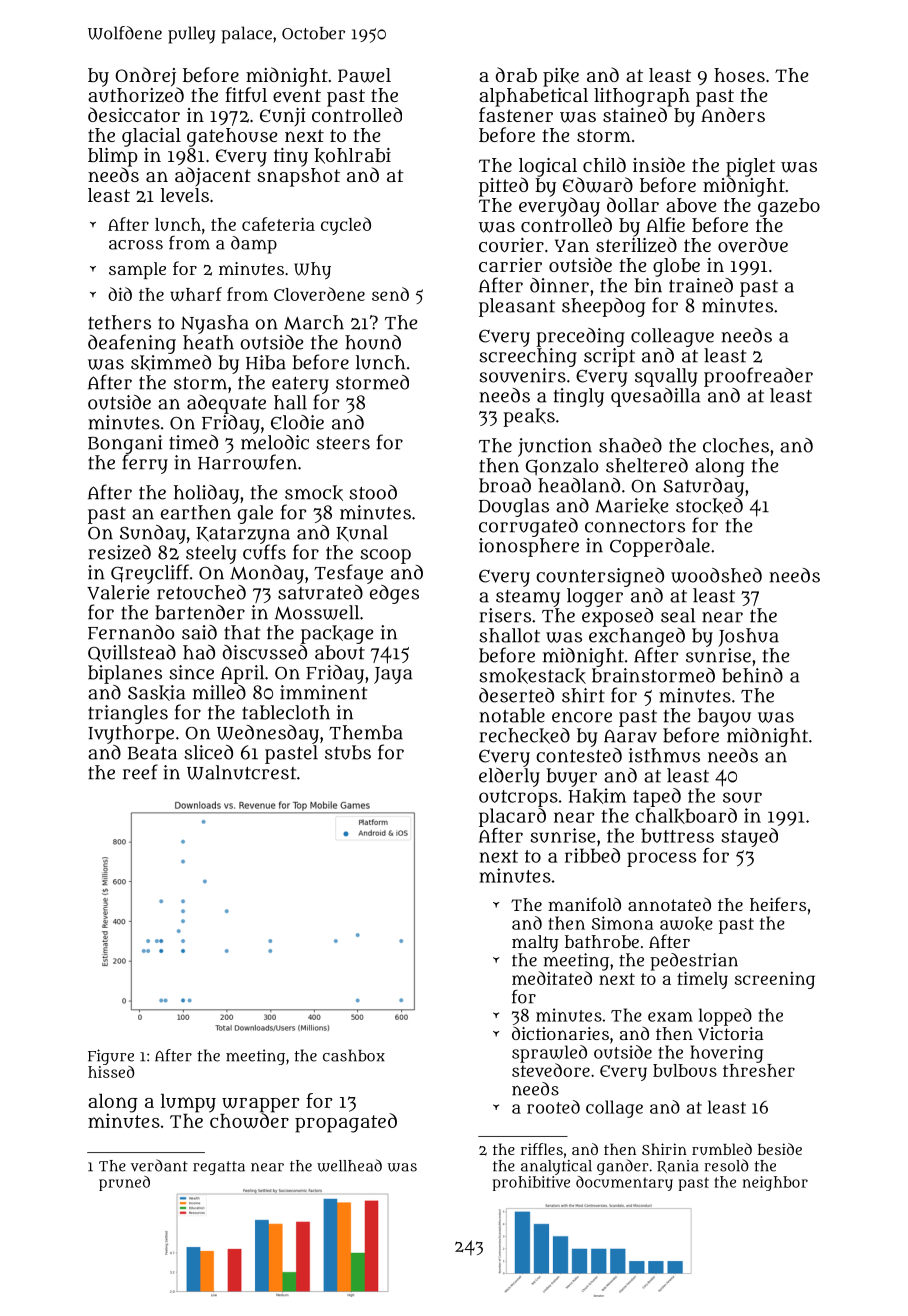 This document has height=1316, width=908. What do you see at coordinates (739, 75) in the document?
I see `hoses` at bounding box center [739, 75].
